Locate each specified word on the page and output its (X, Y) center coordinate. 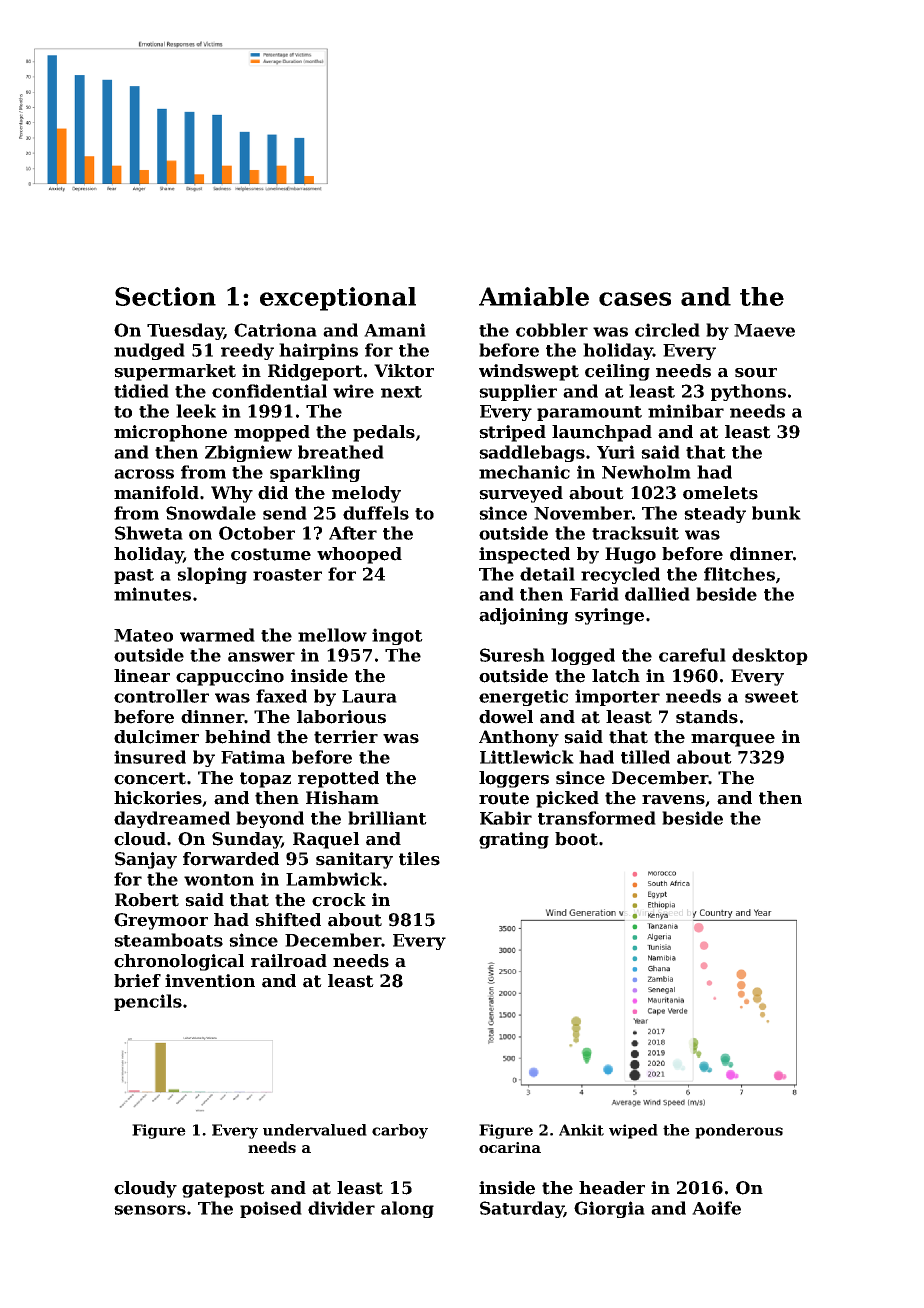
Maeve (764, 330)
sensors (150, 1210)
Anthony (519, 738)
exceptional (338, 299)
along (407, 1209)
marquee (733, 740)
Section (165, 296)
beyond (270, 819)
